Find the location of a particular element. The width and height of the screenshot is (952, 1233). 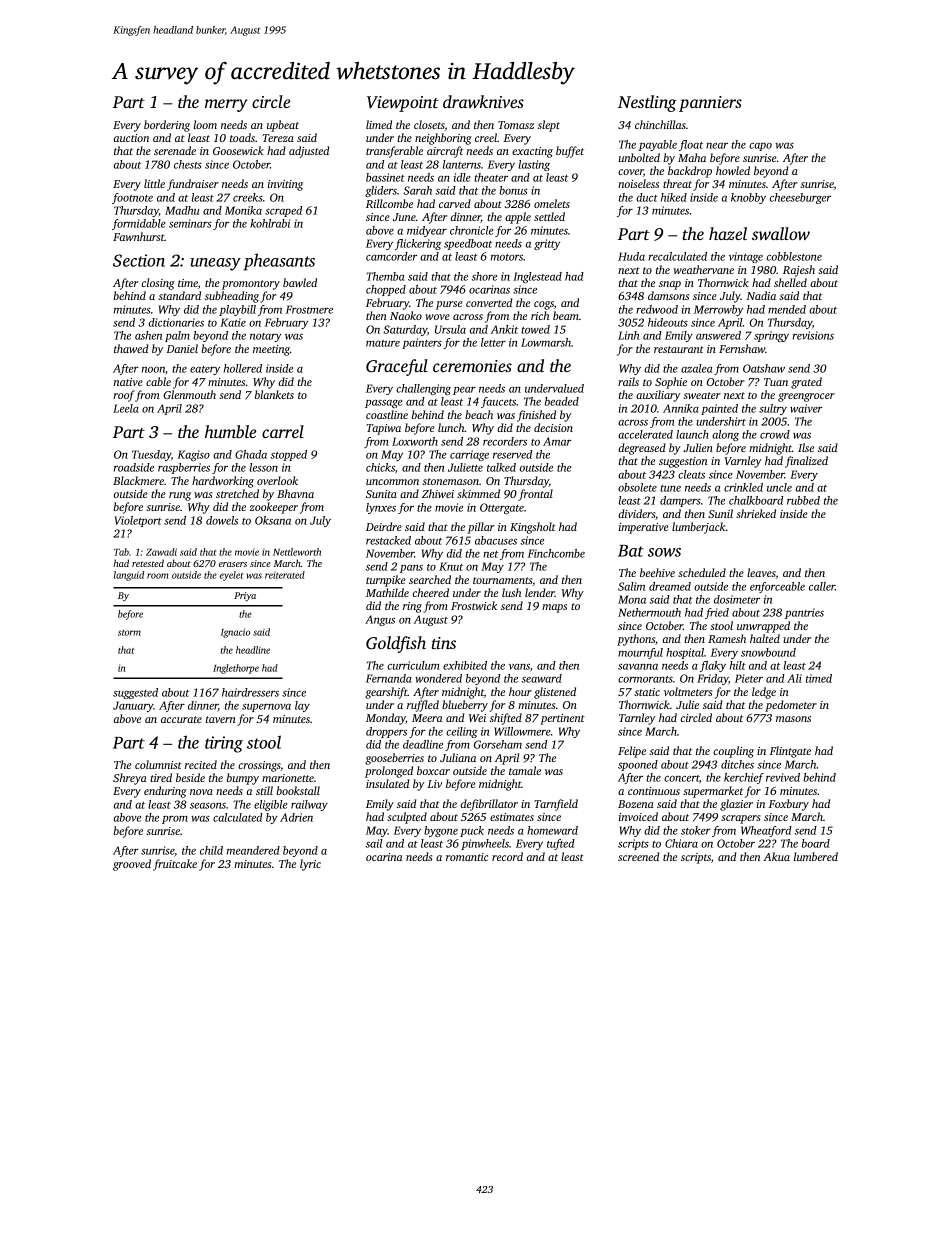

Annika is located at coordinates (681, 408).
